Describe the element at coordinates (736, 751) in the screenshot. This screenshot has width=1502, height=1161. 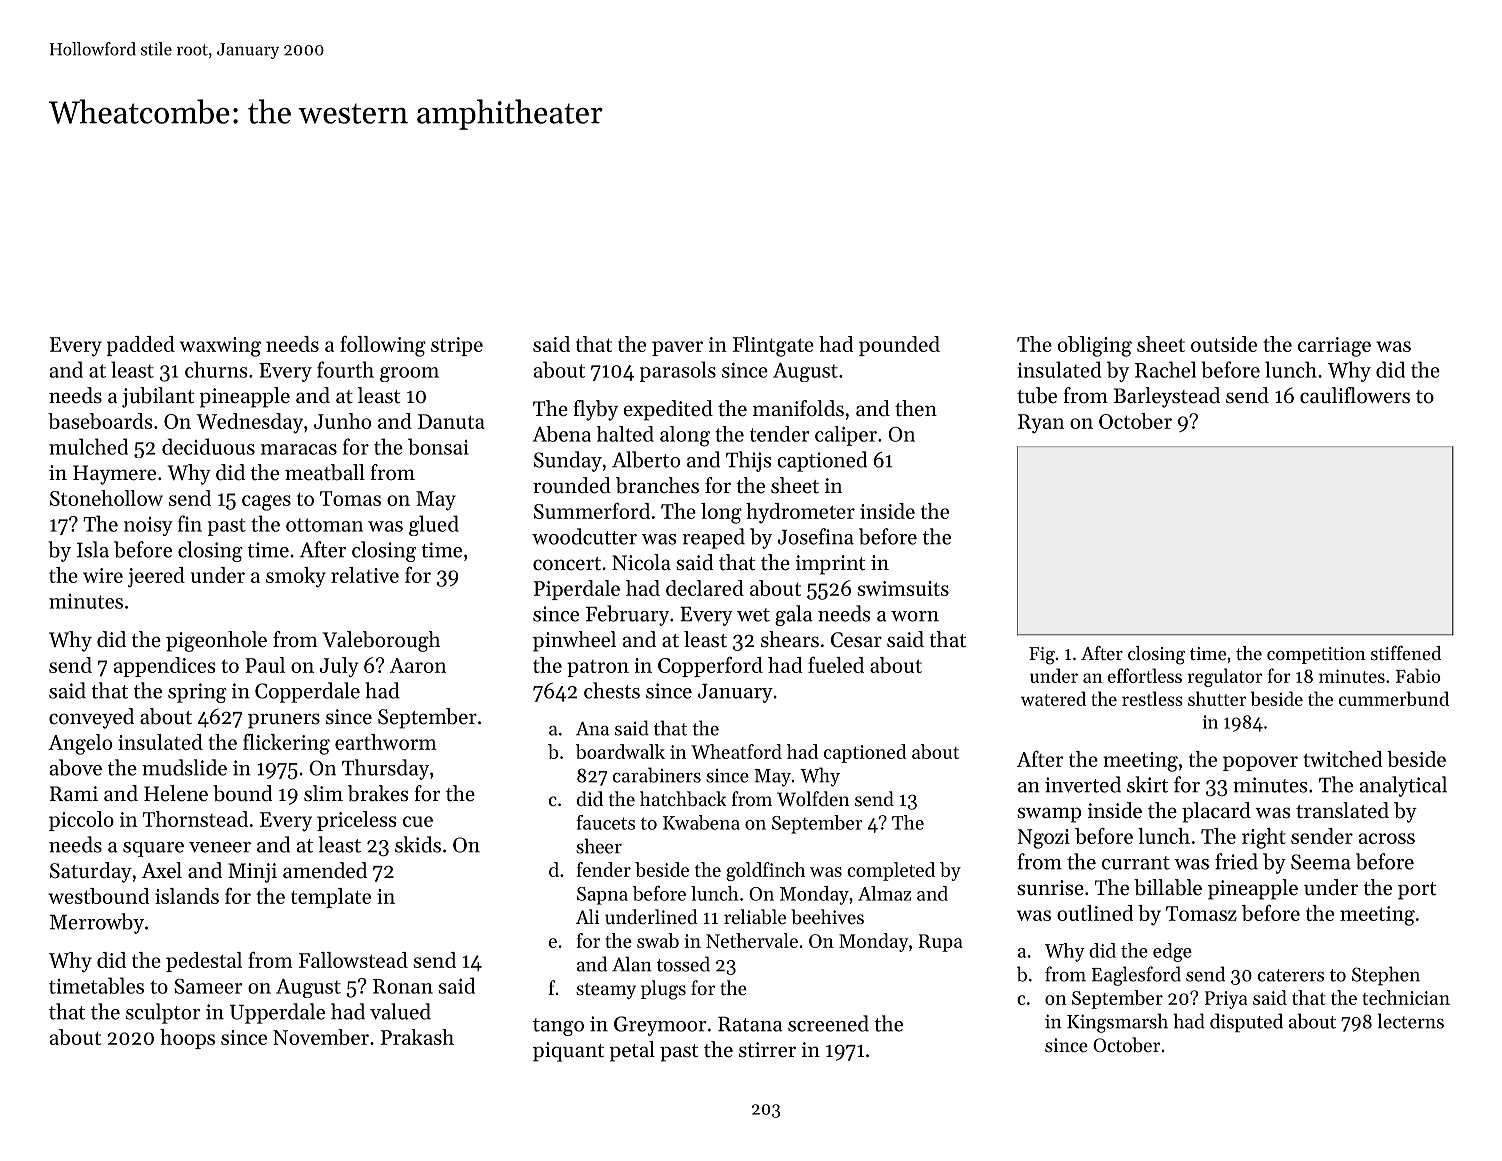
I see `Wheatford` at that location.
